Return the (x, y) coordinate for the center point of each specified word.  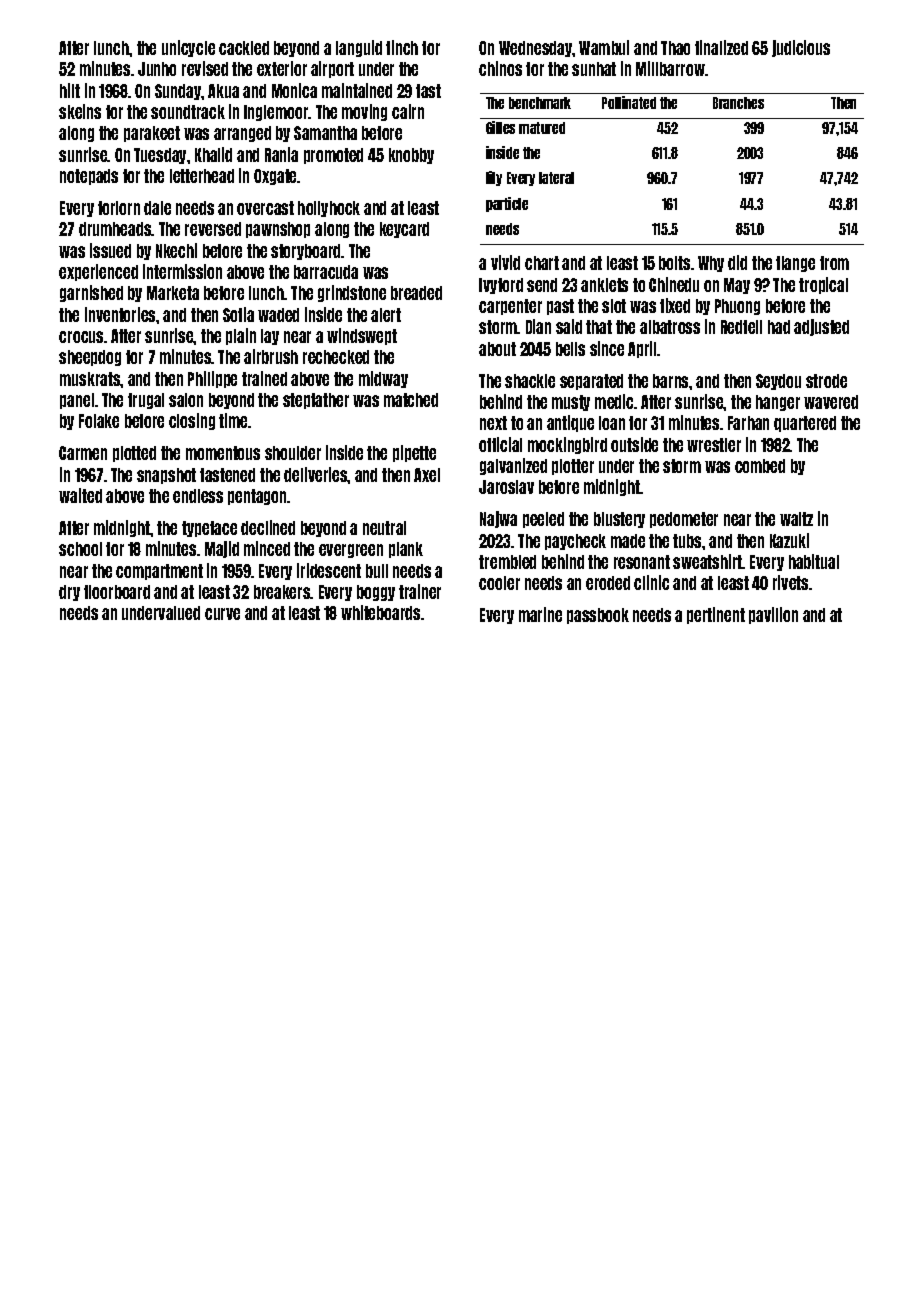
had (779, 327)
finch (402, 47)
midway (383, 379)
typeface (209, 529)
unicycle (188, 48)
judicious (801, 48)
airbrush (271, 356)
